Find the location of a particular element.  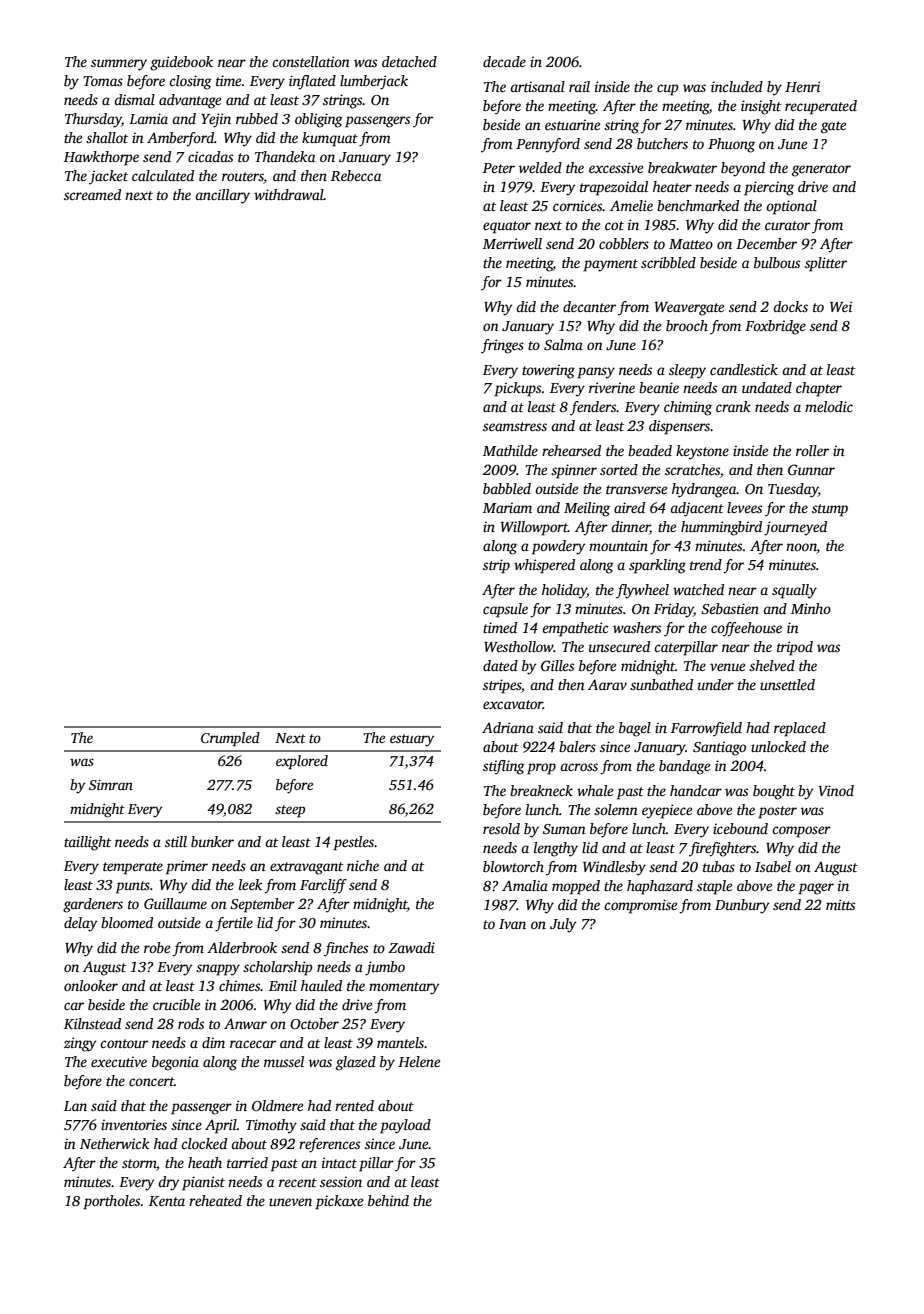

inflated is located at coordinates (312, 82).
